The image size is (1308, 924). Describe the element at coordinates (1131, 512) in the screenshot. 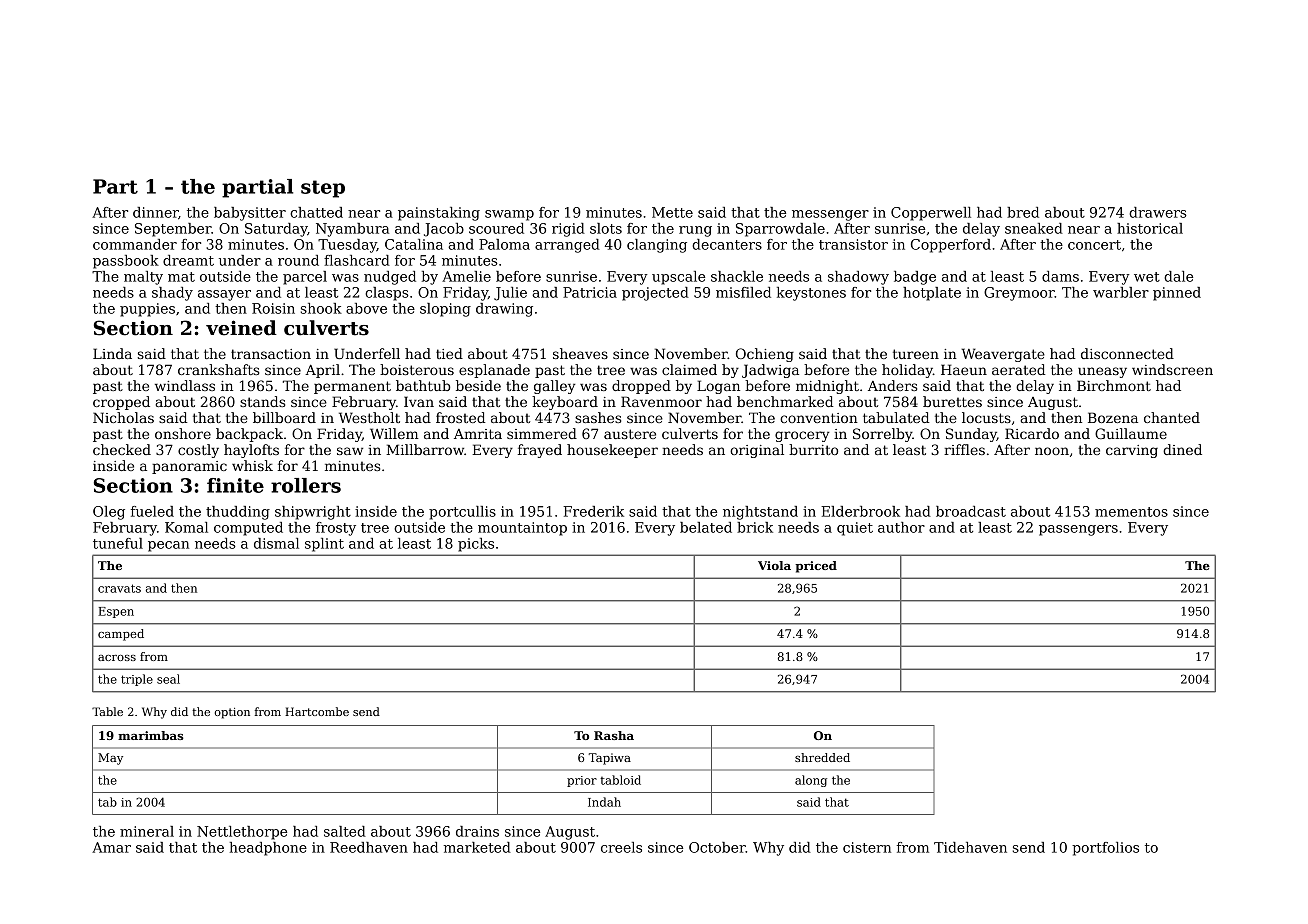

I see `mementos` at that location.
